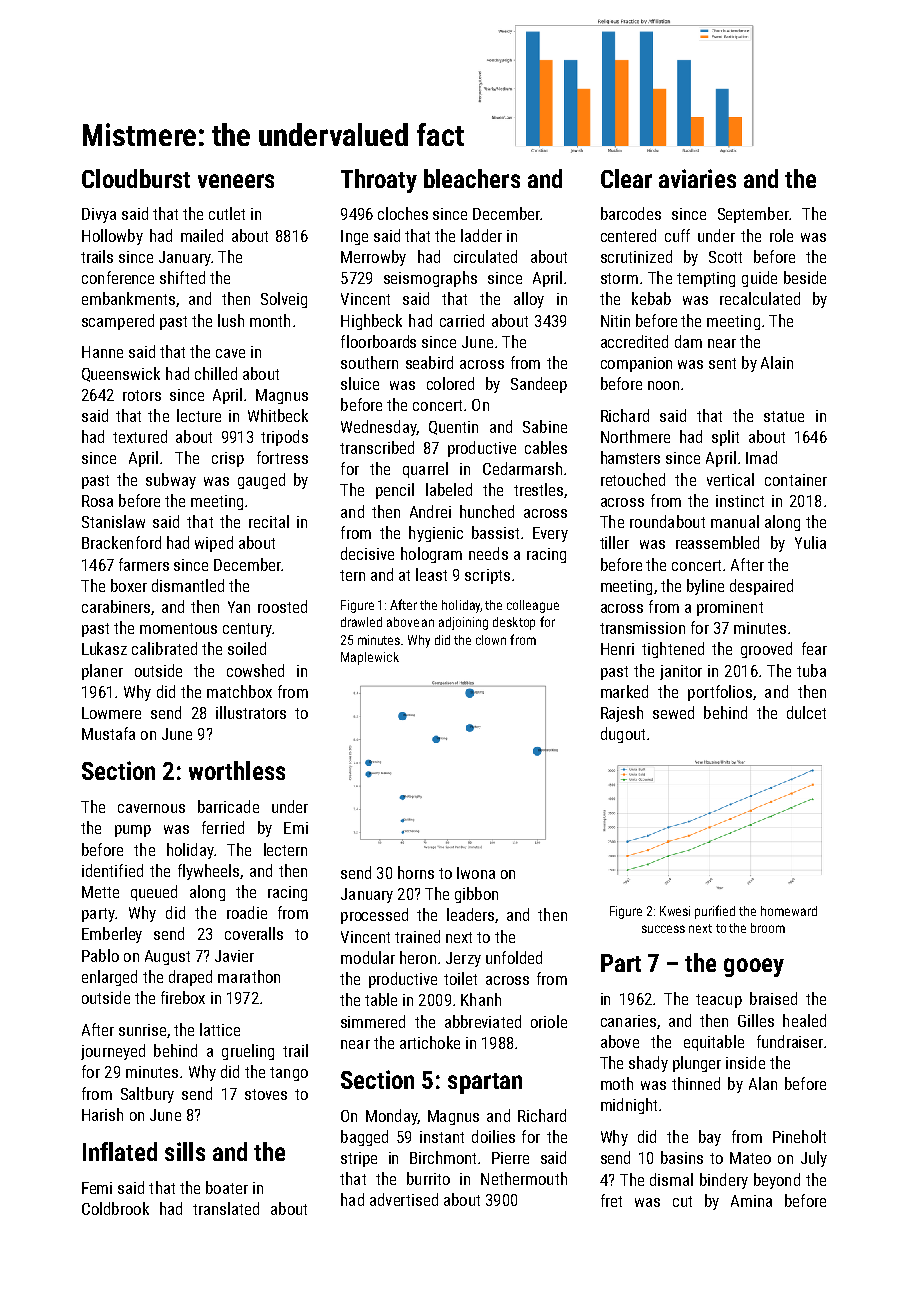  I want to click on desktop, so click(514, 623).
